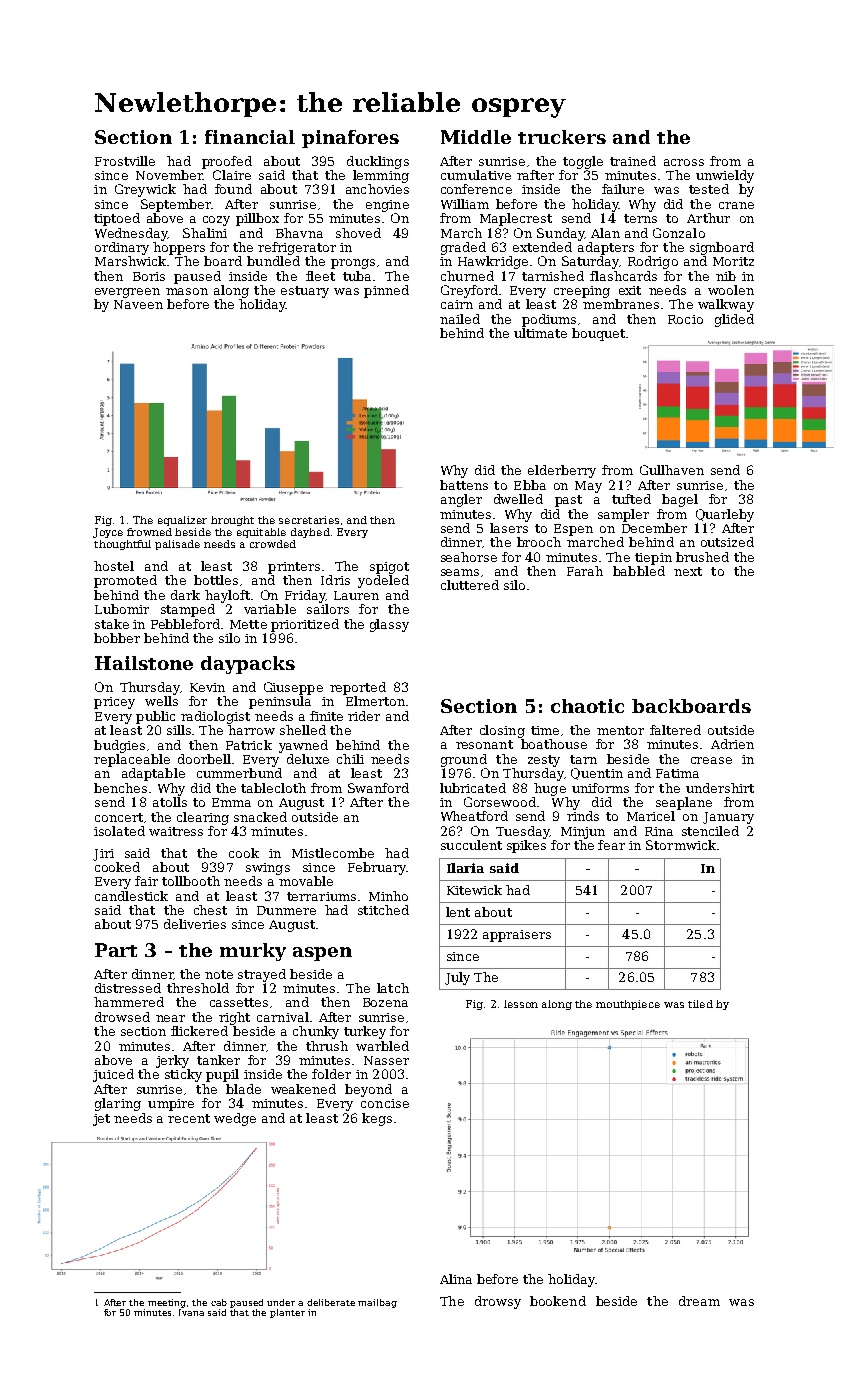 The width and height of the screenshot is (849, 1400). Describe the element at coordinates (185, 595) in the screenshot. I see `dark` at that location.
